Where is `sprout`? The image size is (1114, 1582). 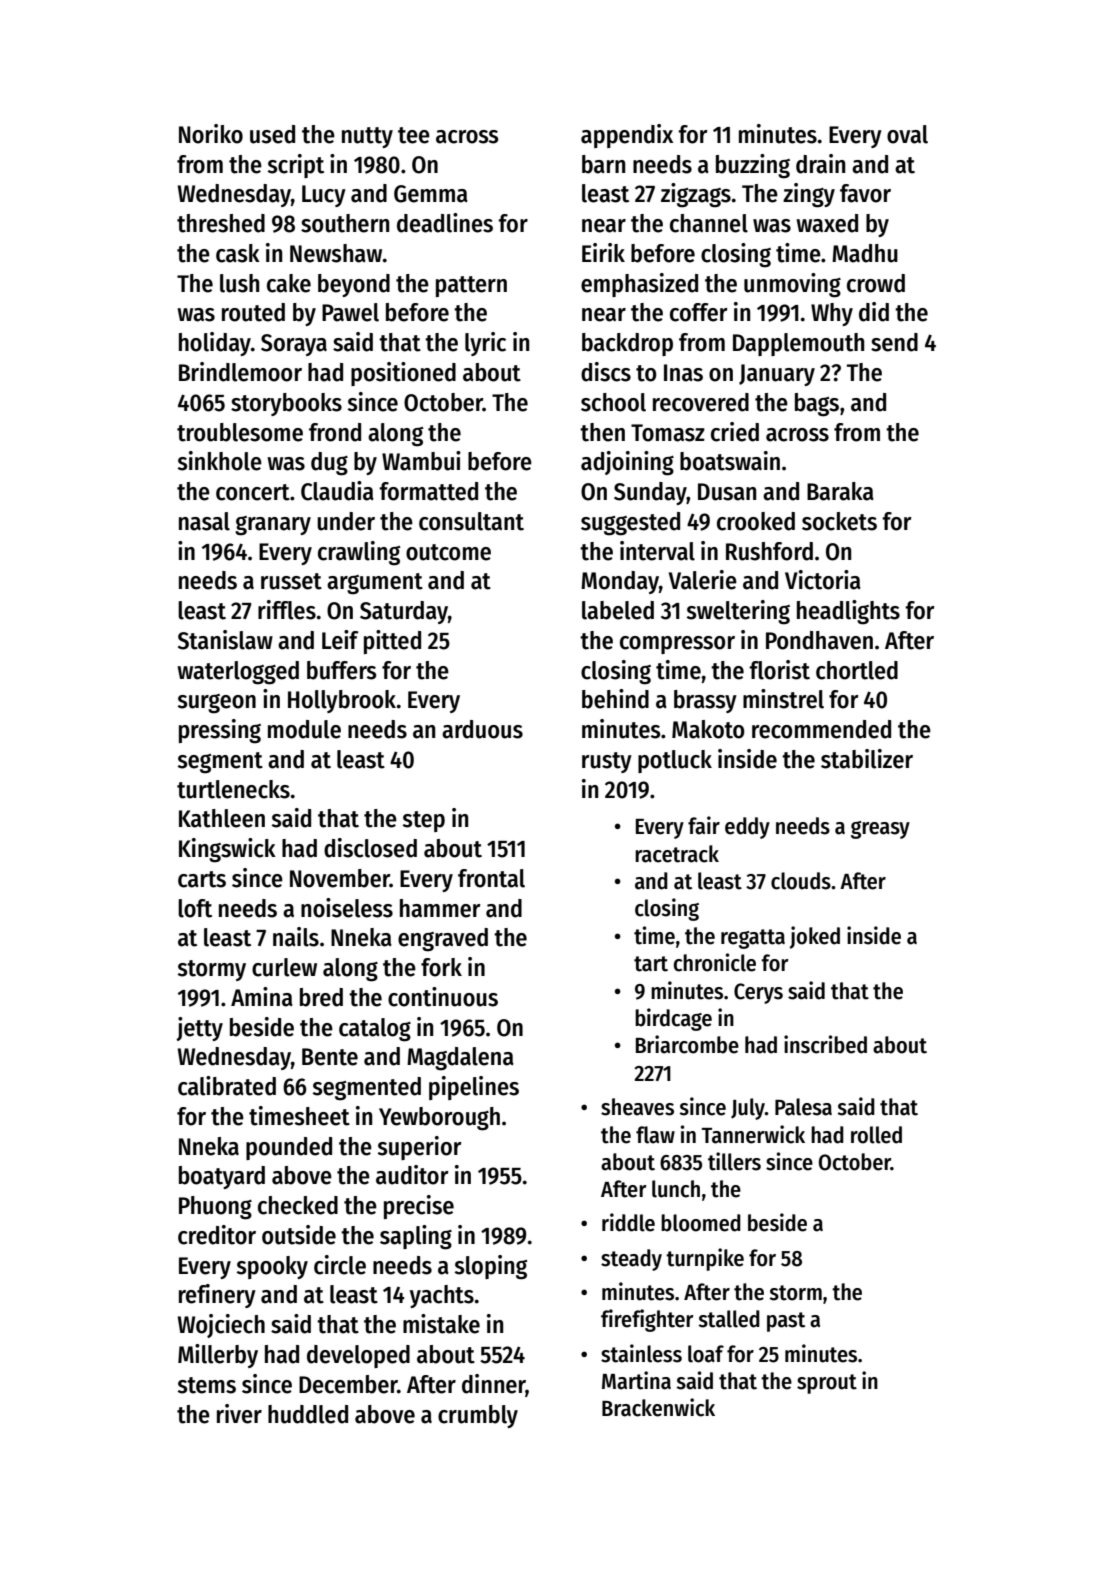 sprout is located at coordinates (827, 1384).
